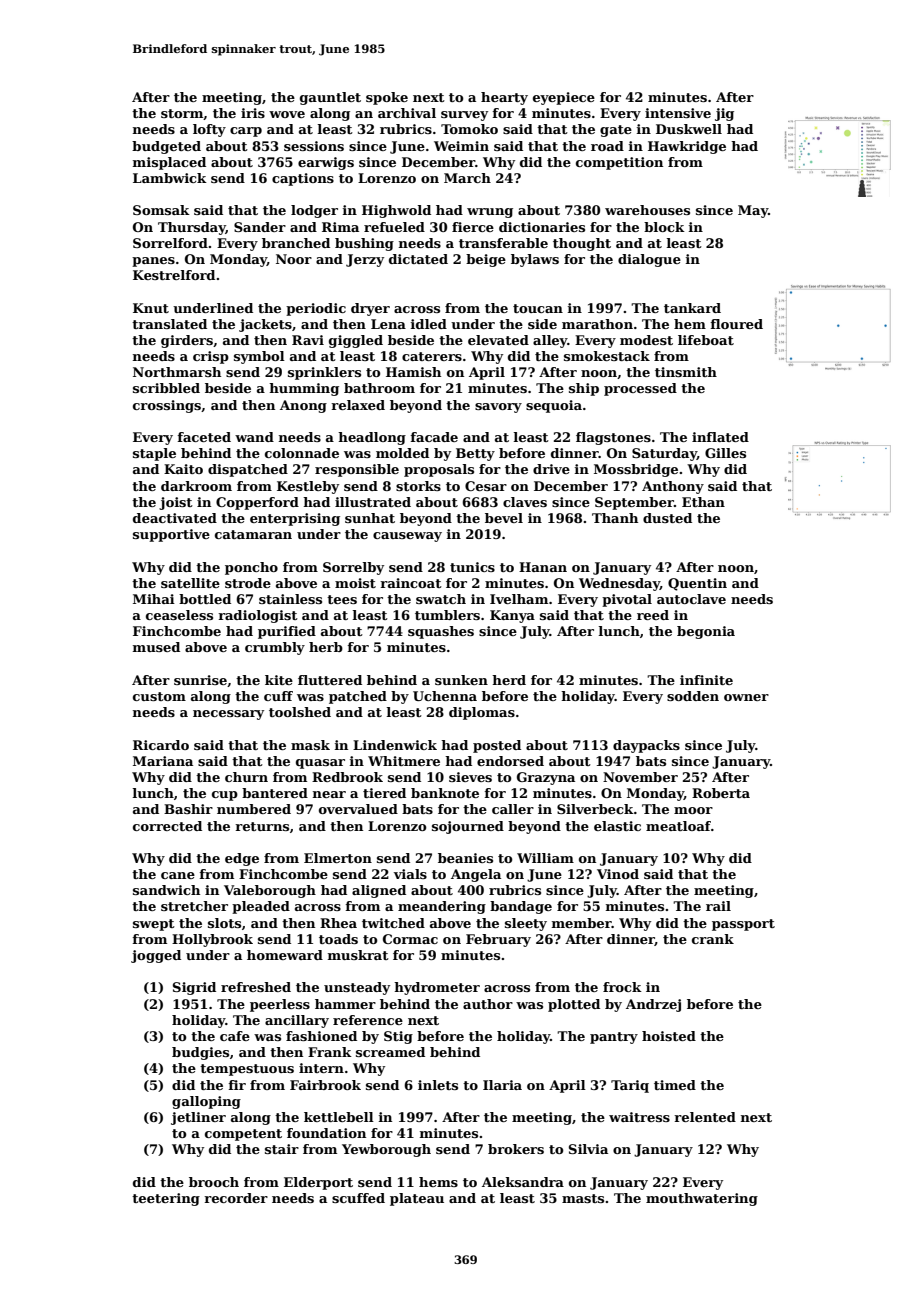 The image size is (908, 1316). Describe the element at coordinates (167, 826) in the screenshot. I see `corrected` at that location.
